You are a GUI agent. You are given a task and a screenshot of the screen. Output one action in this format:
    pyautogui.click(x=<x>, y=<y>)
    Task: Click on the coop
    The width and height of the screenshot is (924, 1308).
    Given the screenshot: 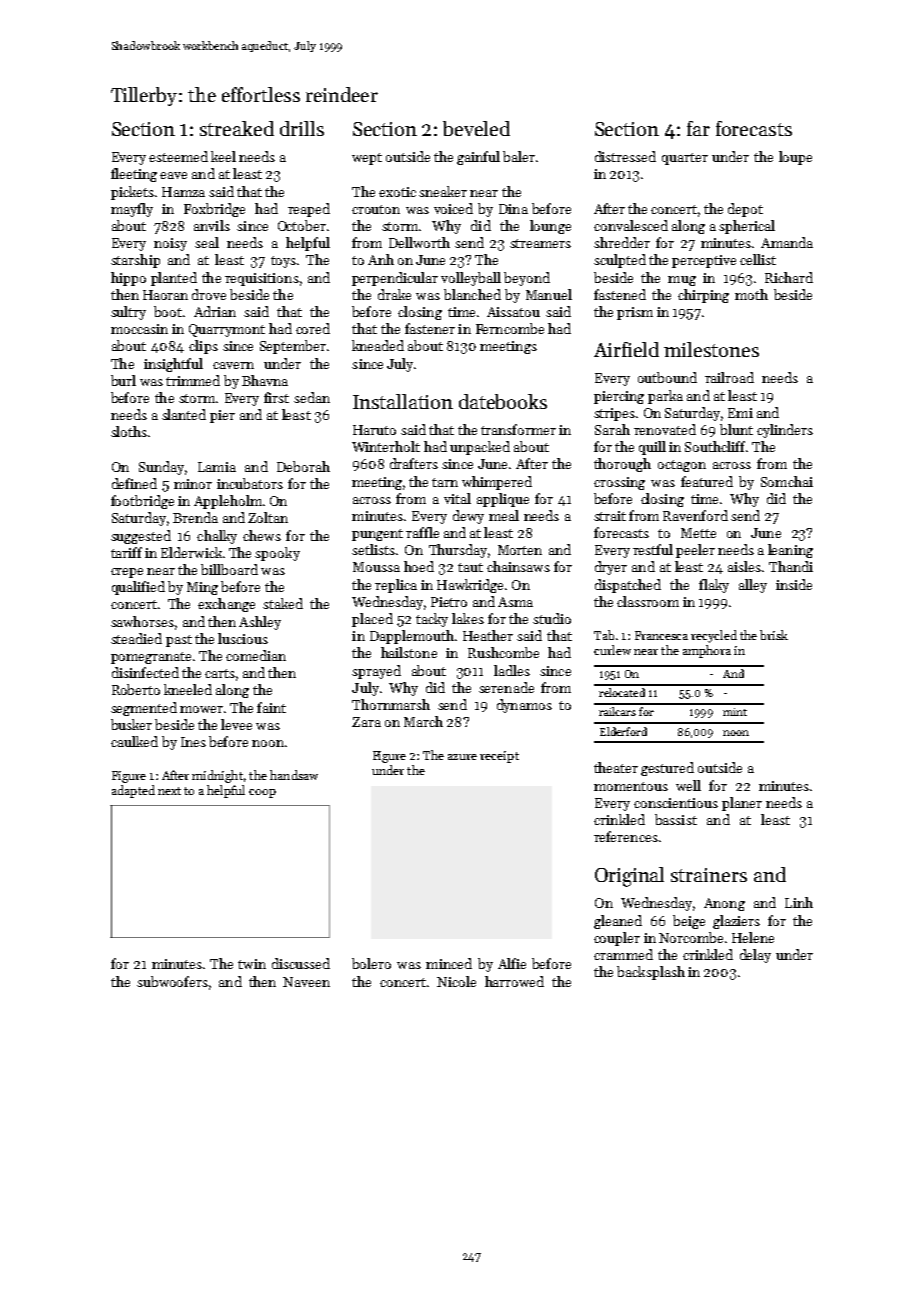 What is the action you would take?
    pyautogui.click(x=262, y=793)
